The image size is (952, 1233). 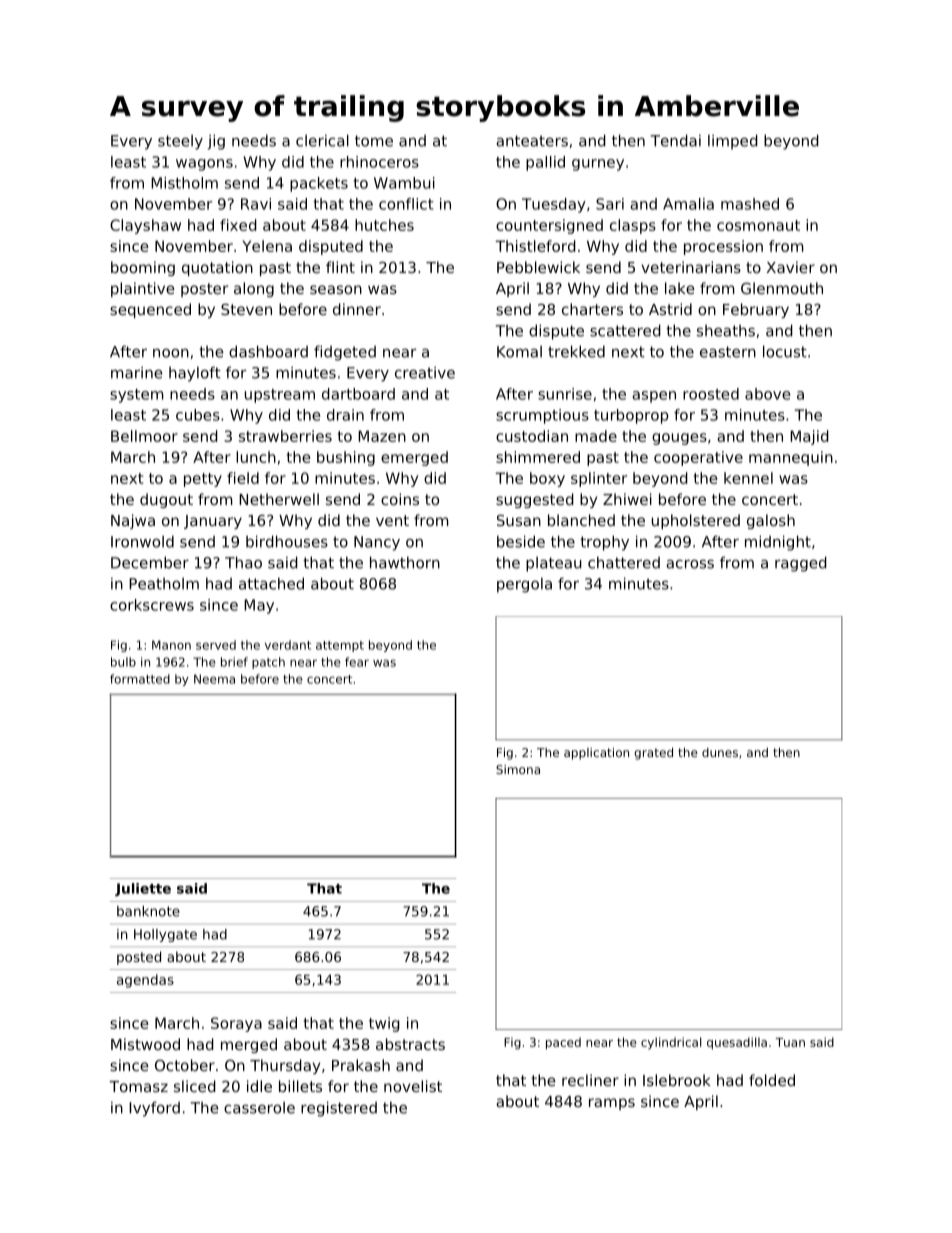 What do you see at coordinates (671, 1043) in the image?
I see `cylindrical` at bounding box center [671, 1043].
